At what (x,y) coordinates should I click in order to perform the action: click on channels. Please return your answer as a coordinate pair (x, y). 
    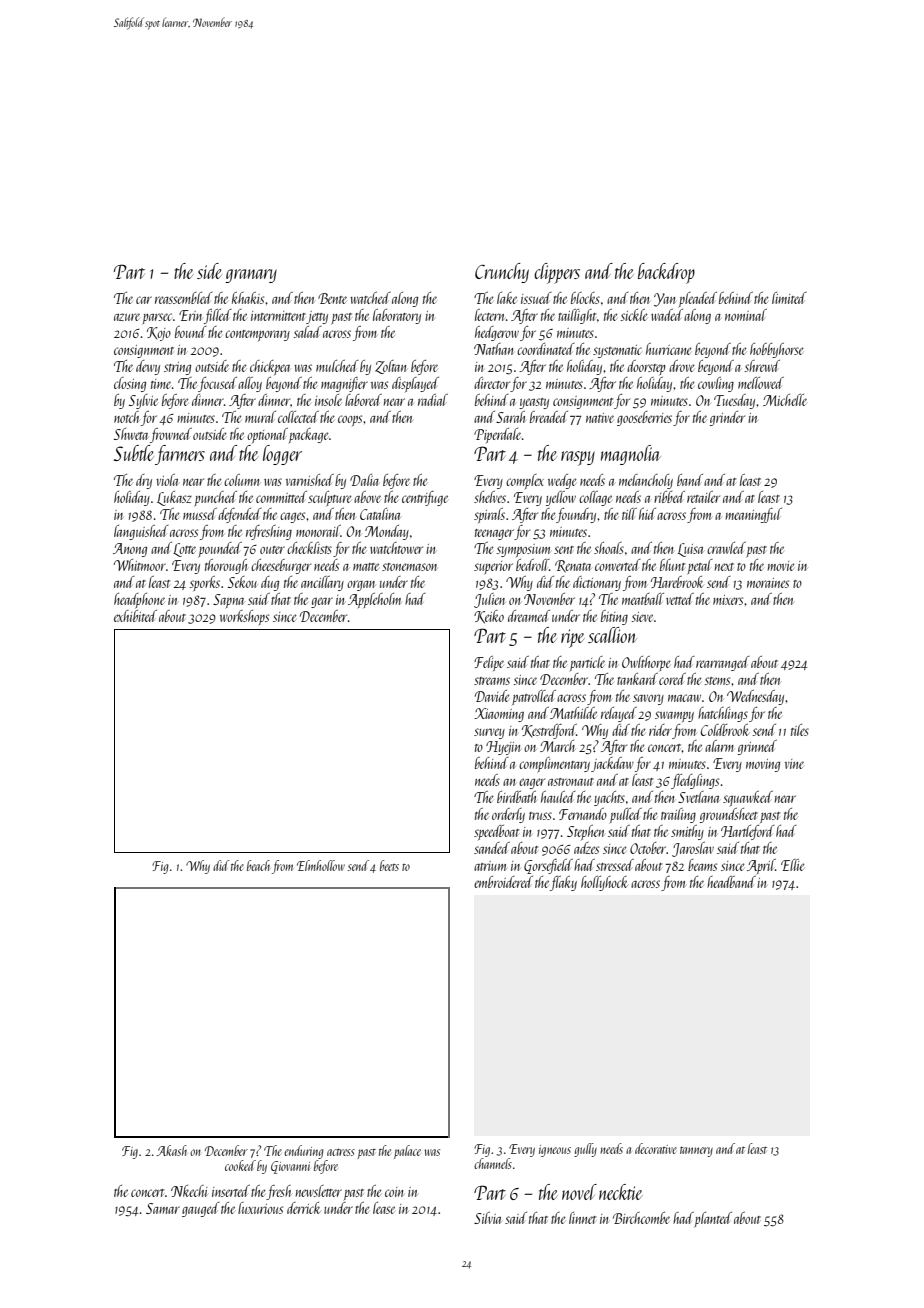
    Looking at the image, I should click on (493, 1163).
